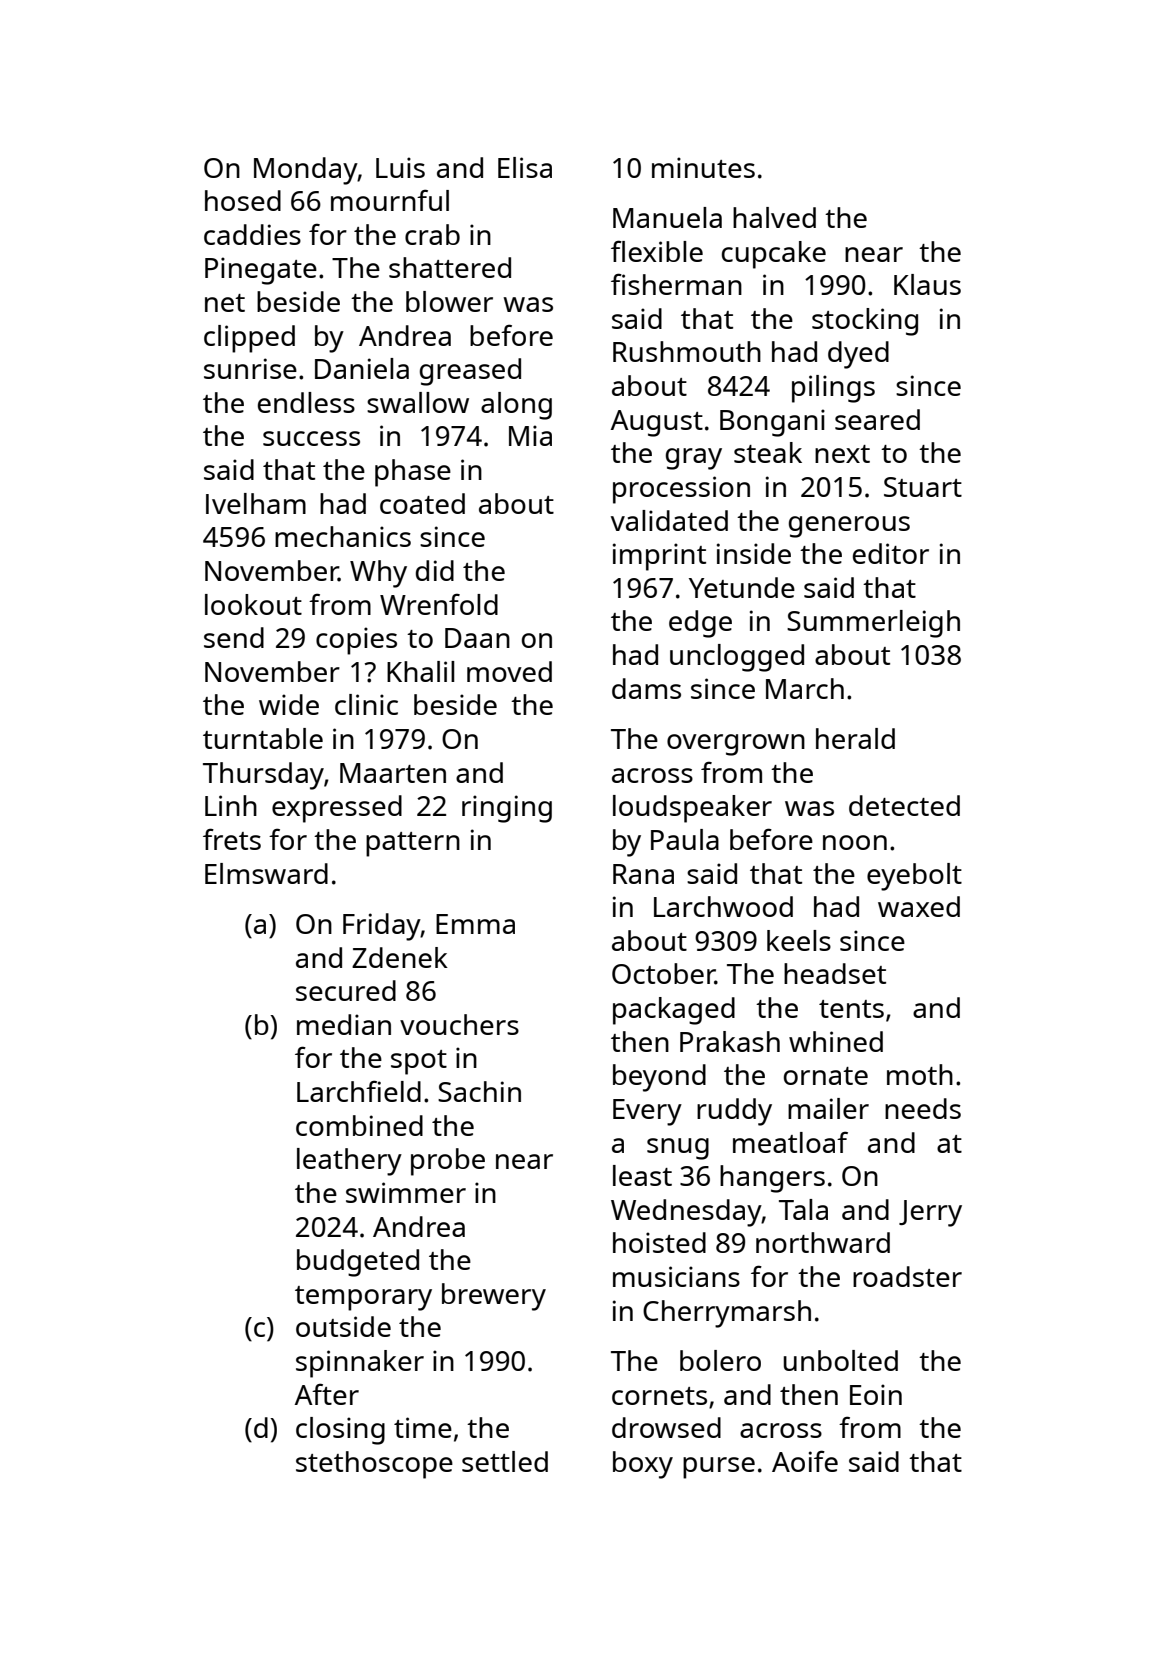 The image size is (1165, 1654). What do you see at coordinates (516, 406) in the screenshot?
I see `along` at bounding box center [516, 406].
